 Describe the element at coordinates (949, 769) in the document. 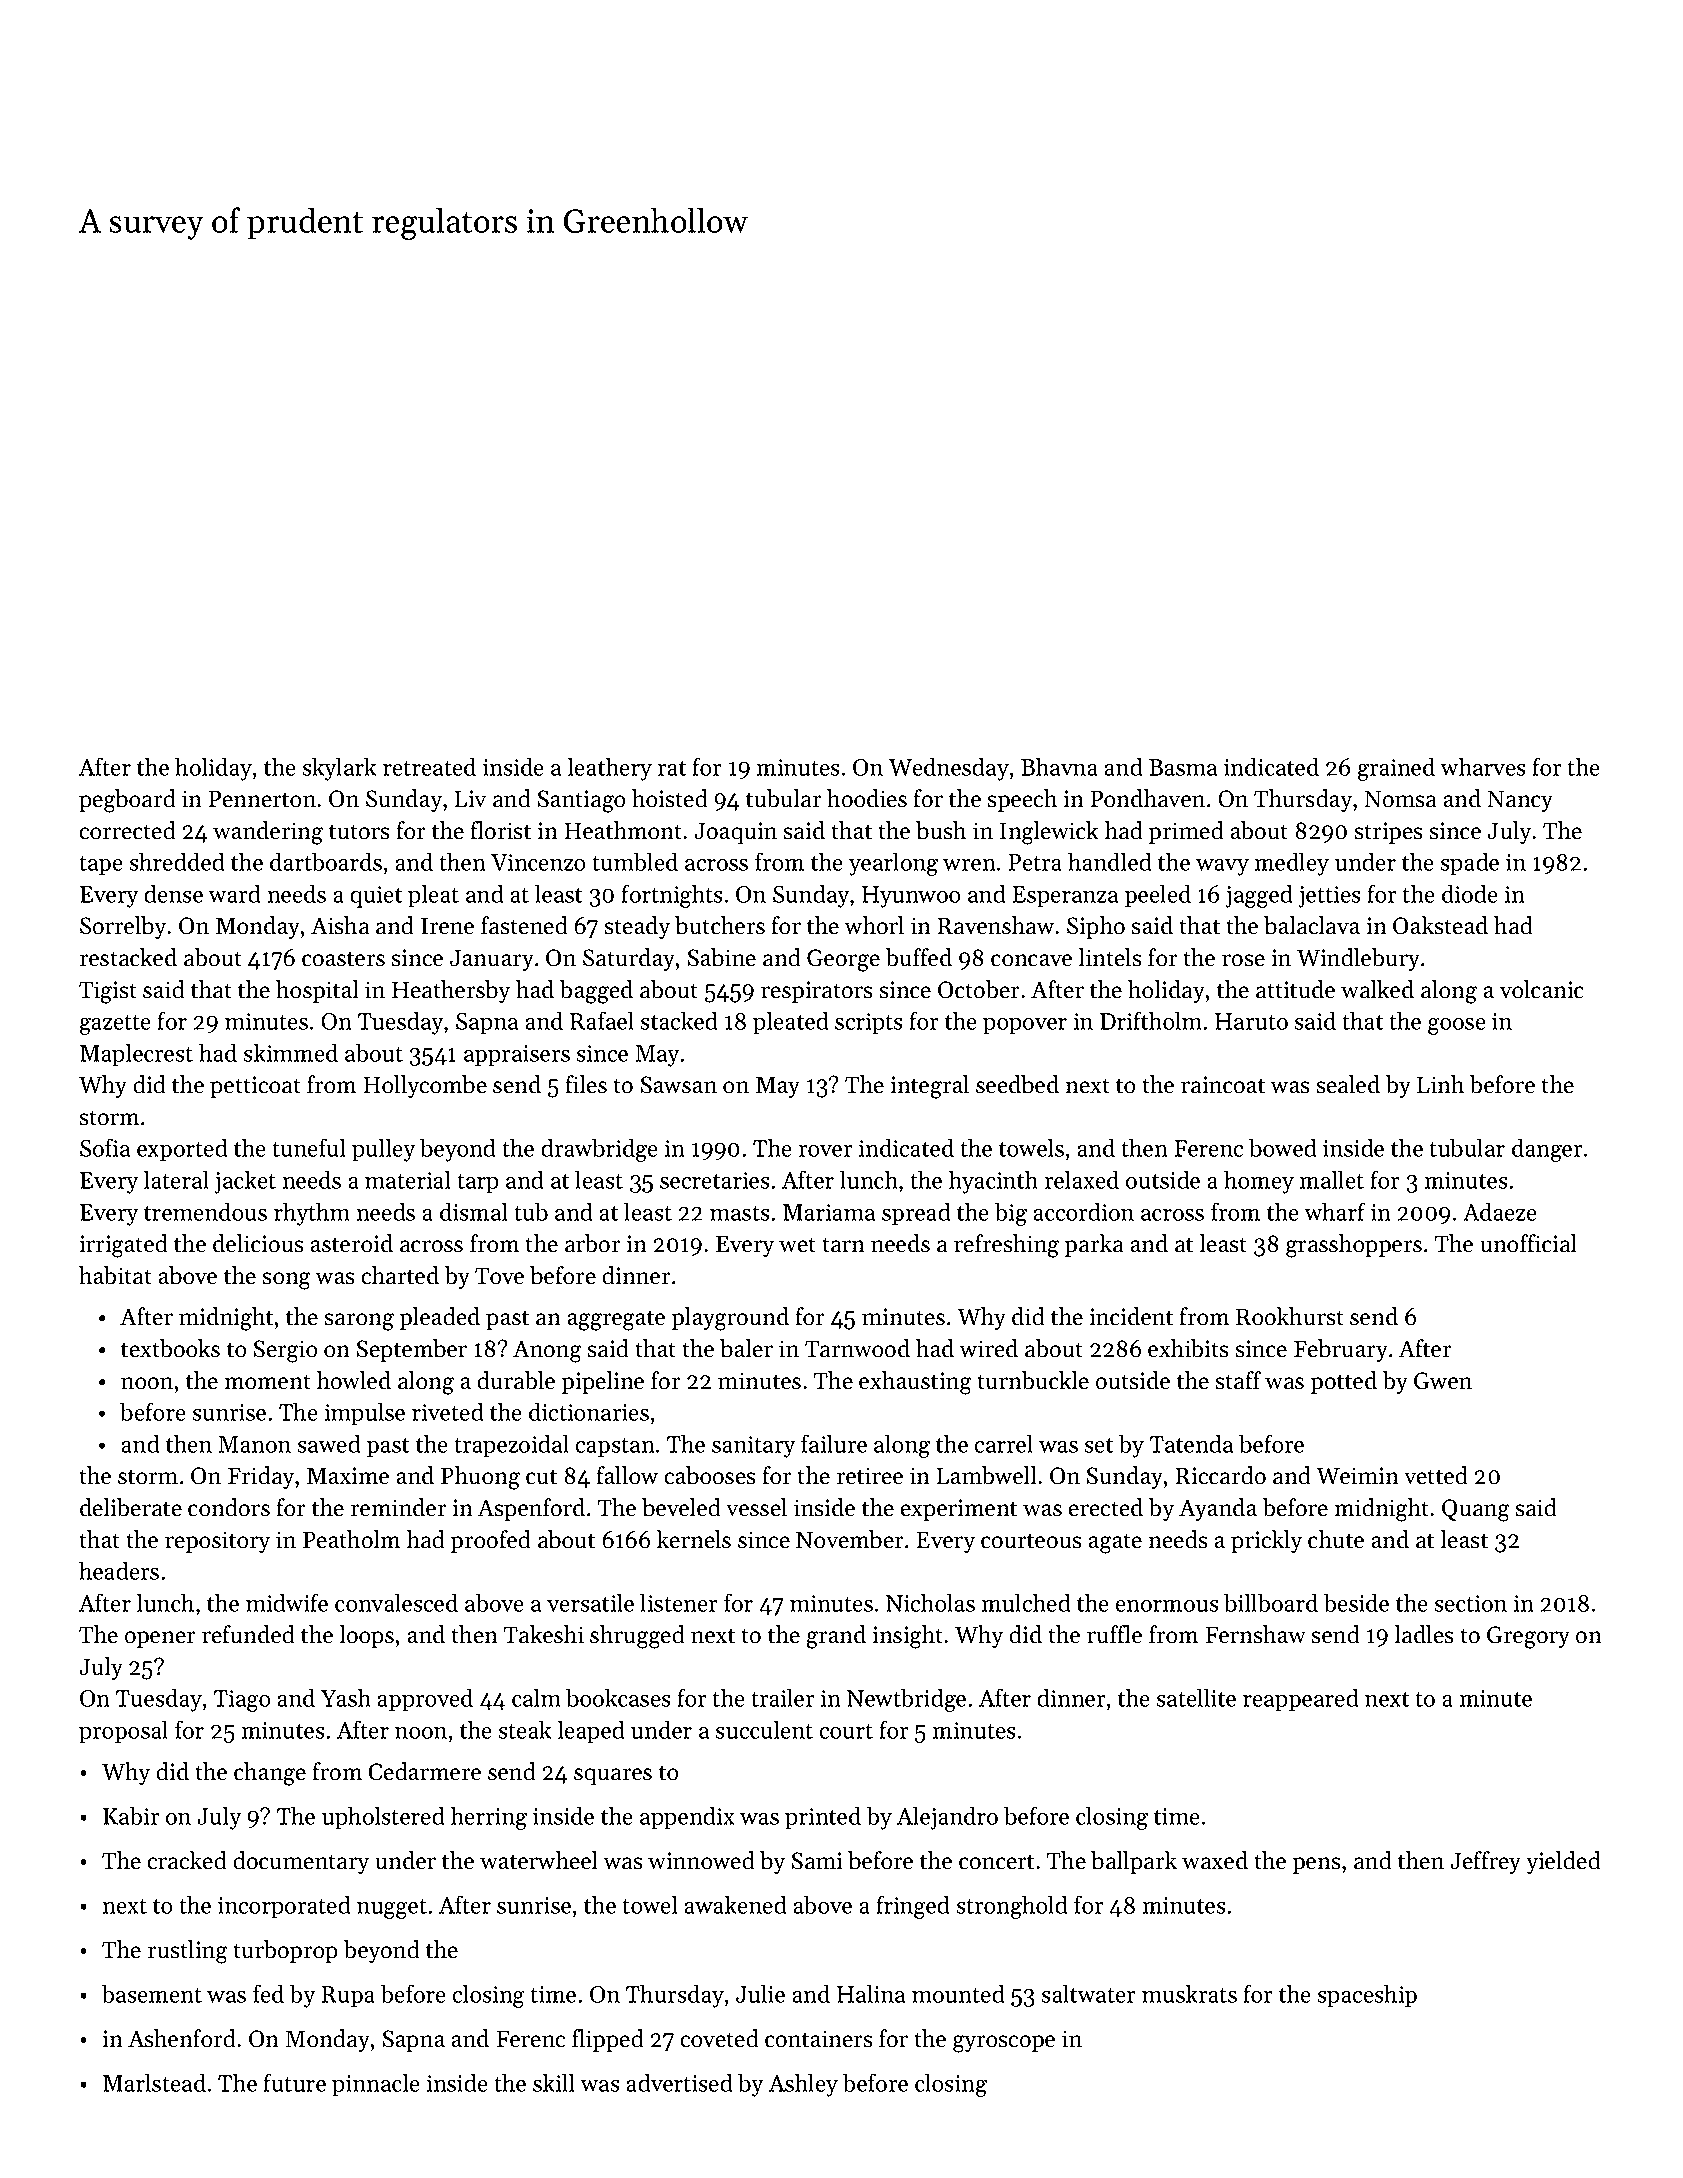

I see `Wednesday` at that location.
